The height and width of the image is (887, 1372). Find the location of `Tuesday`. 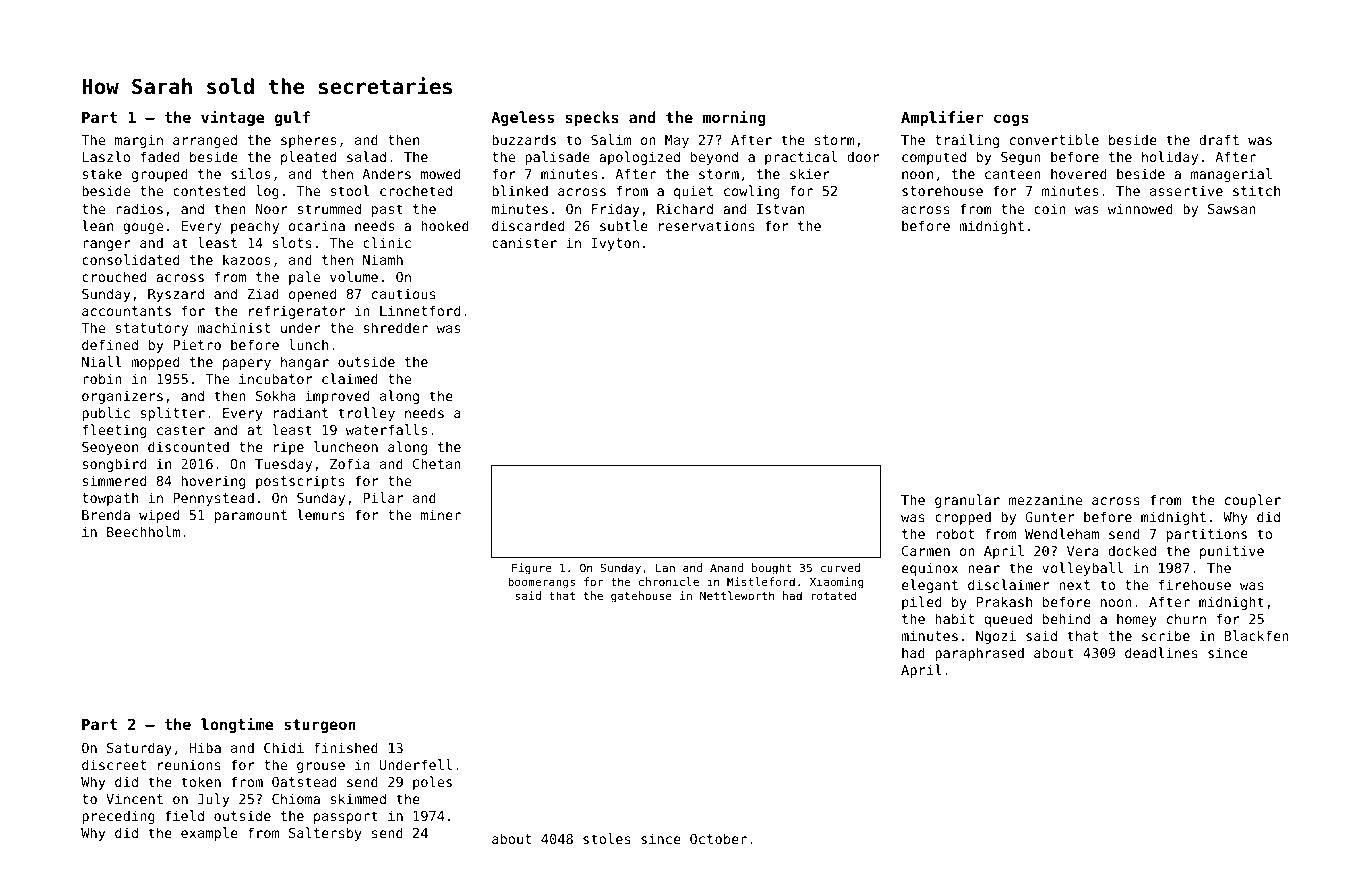

Tuesday is located at coordinates (283, 465).
